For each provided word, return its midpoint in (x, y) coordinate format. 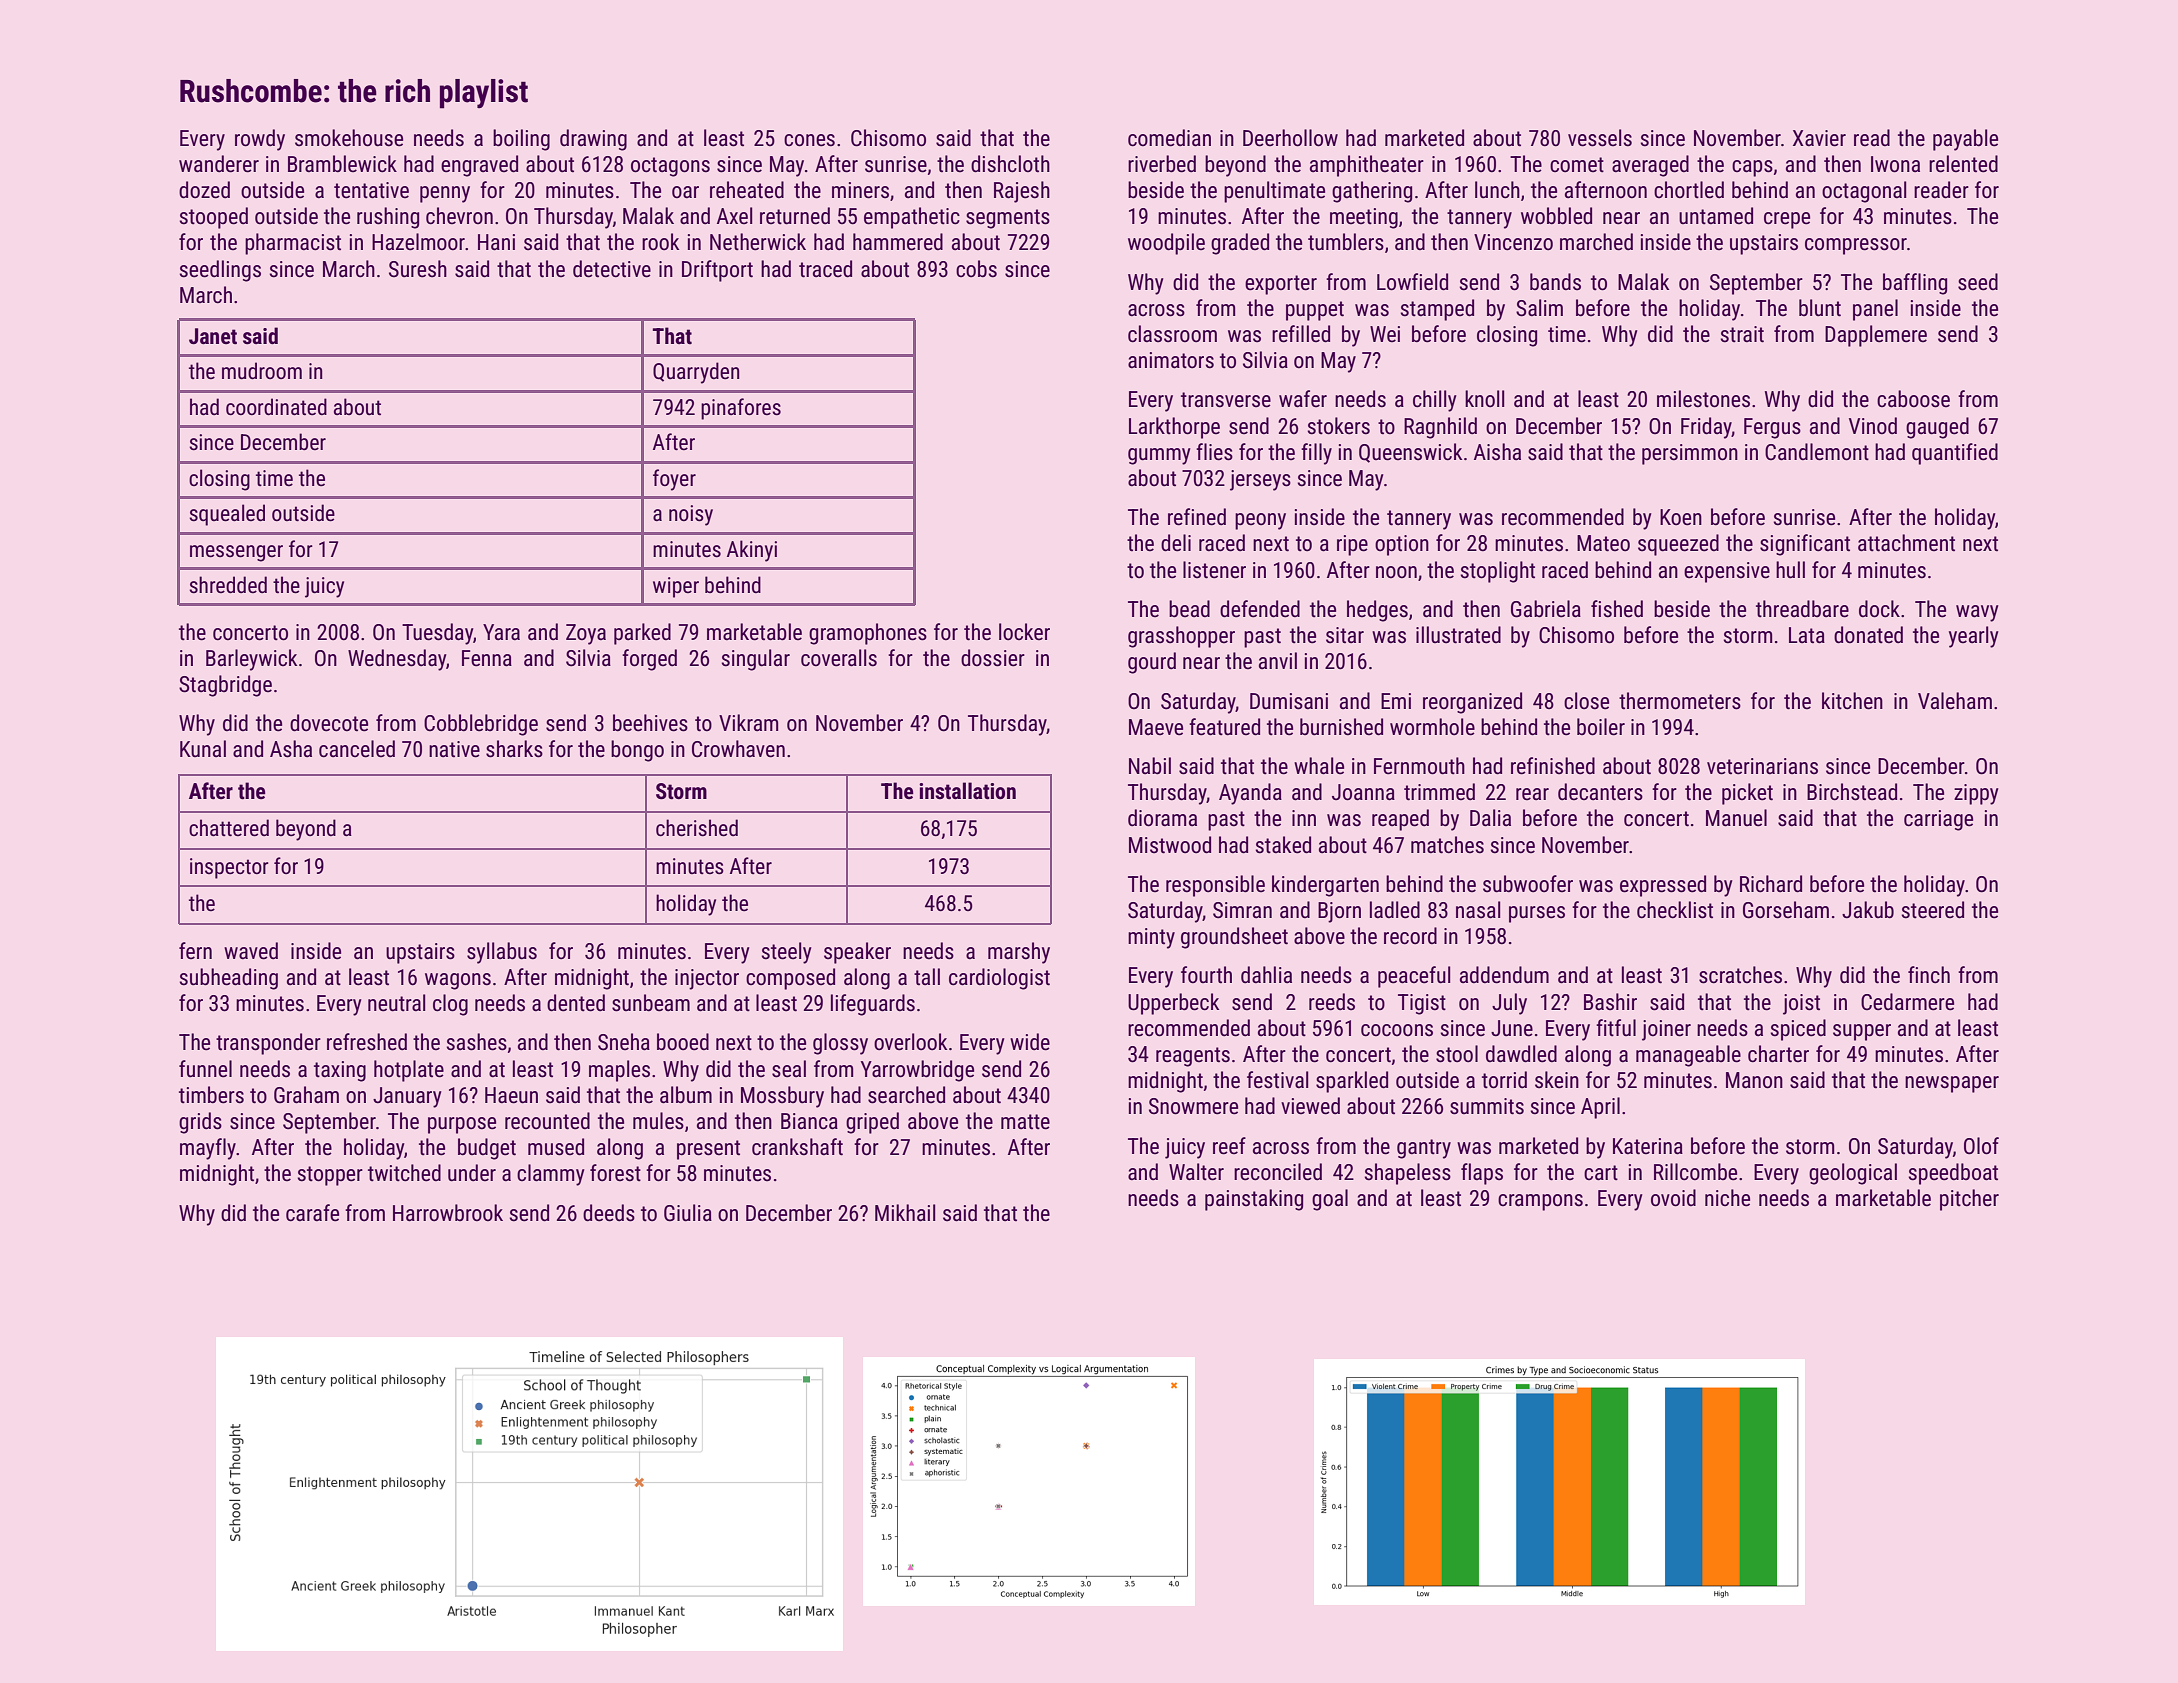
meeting (1364, 218)
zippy (1976, 794)
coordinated (276, 407)
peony (1260, 521)
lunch (1497, 190)
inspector (229, 868)
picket (1747, 794)
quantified (1955, 454)
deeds (609, 1213)
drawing (593, 140)
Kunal (203, 748)
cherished (697, 828)
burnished (1341, 727)
